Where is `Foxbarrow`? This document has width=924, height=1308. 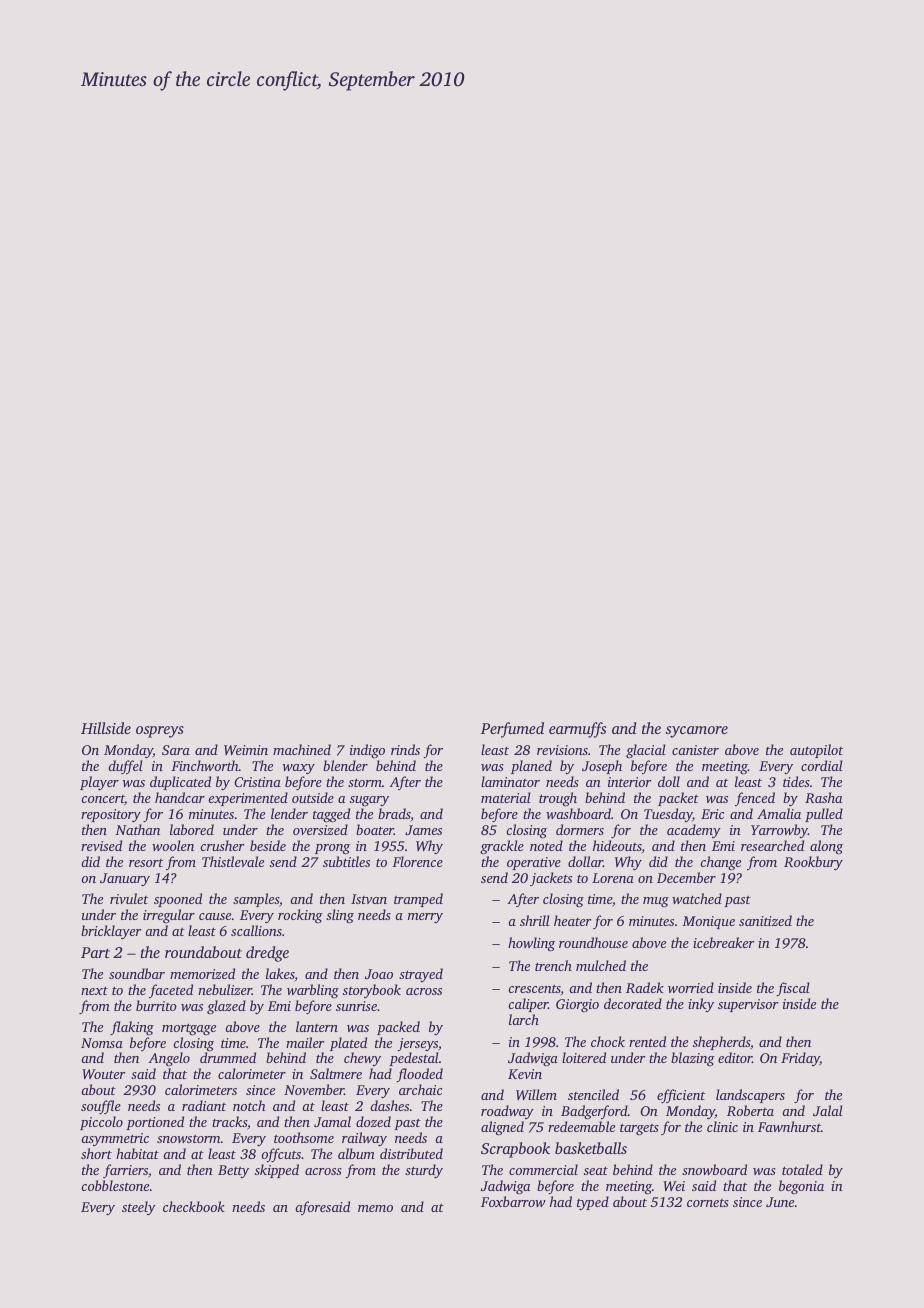 Foxbarrow is located at coordinates (513, 1201).
